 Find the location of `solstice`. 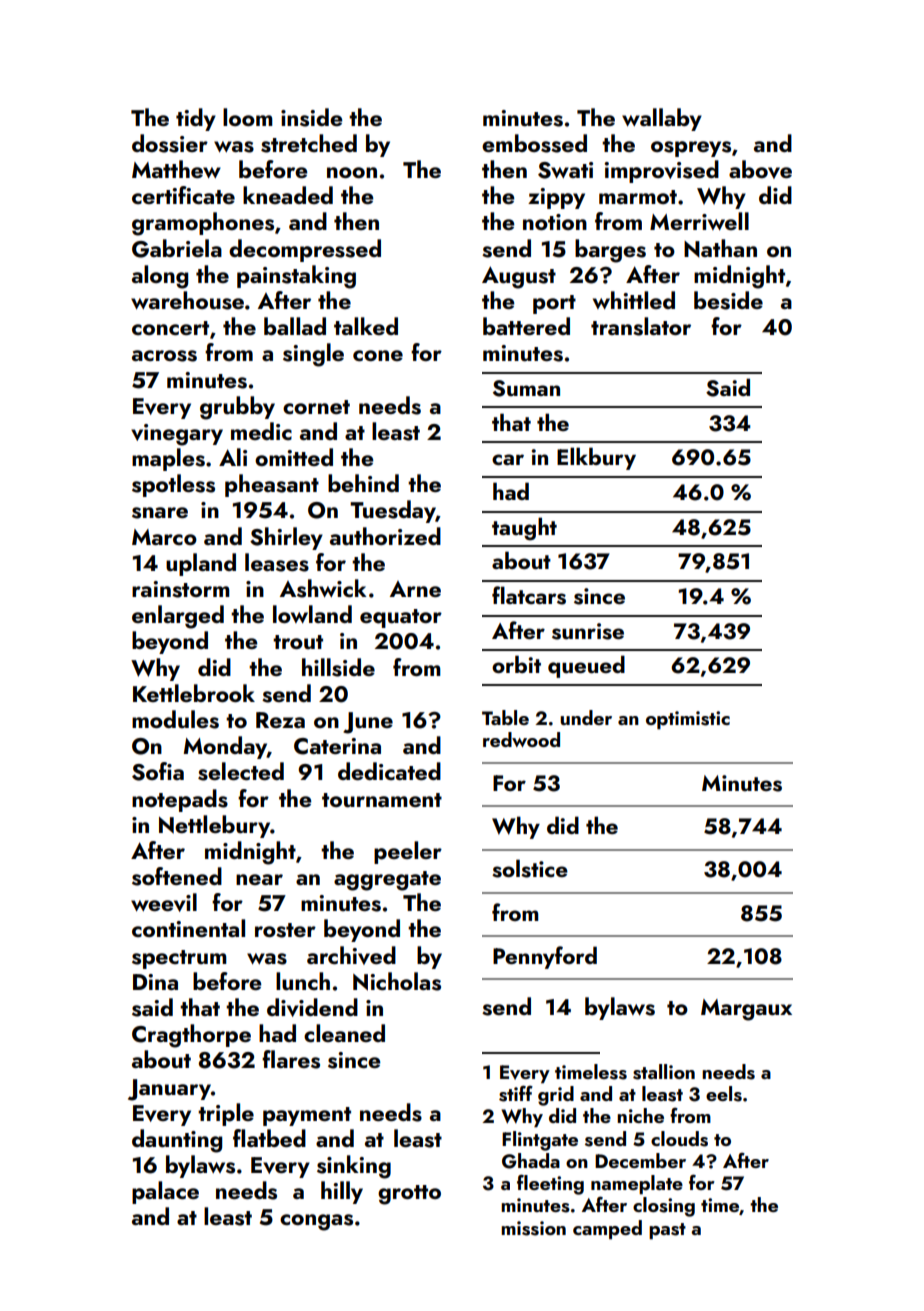

solstice is located at coordinates (530, 868).
